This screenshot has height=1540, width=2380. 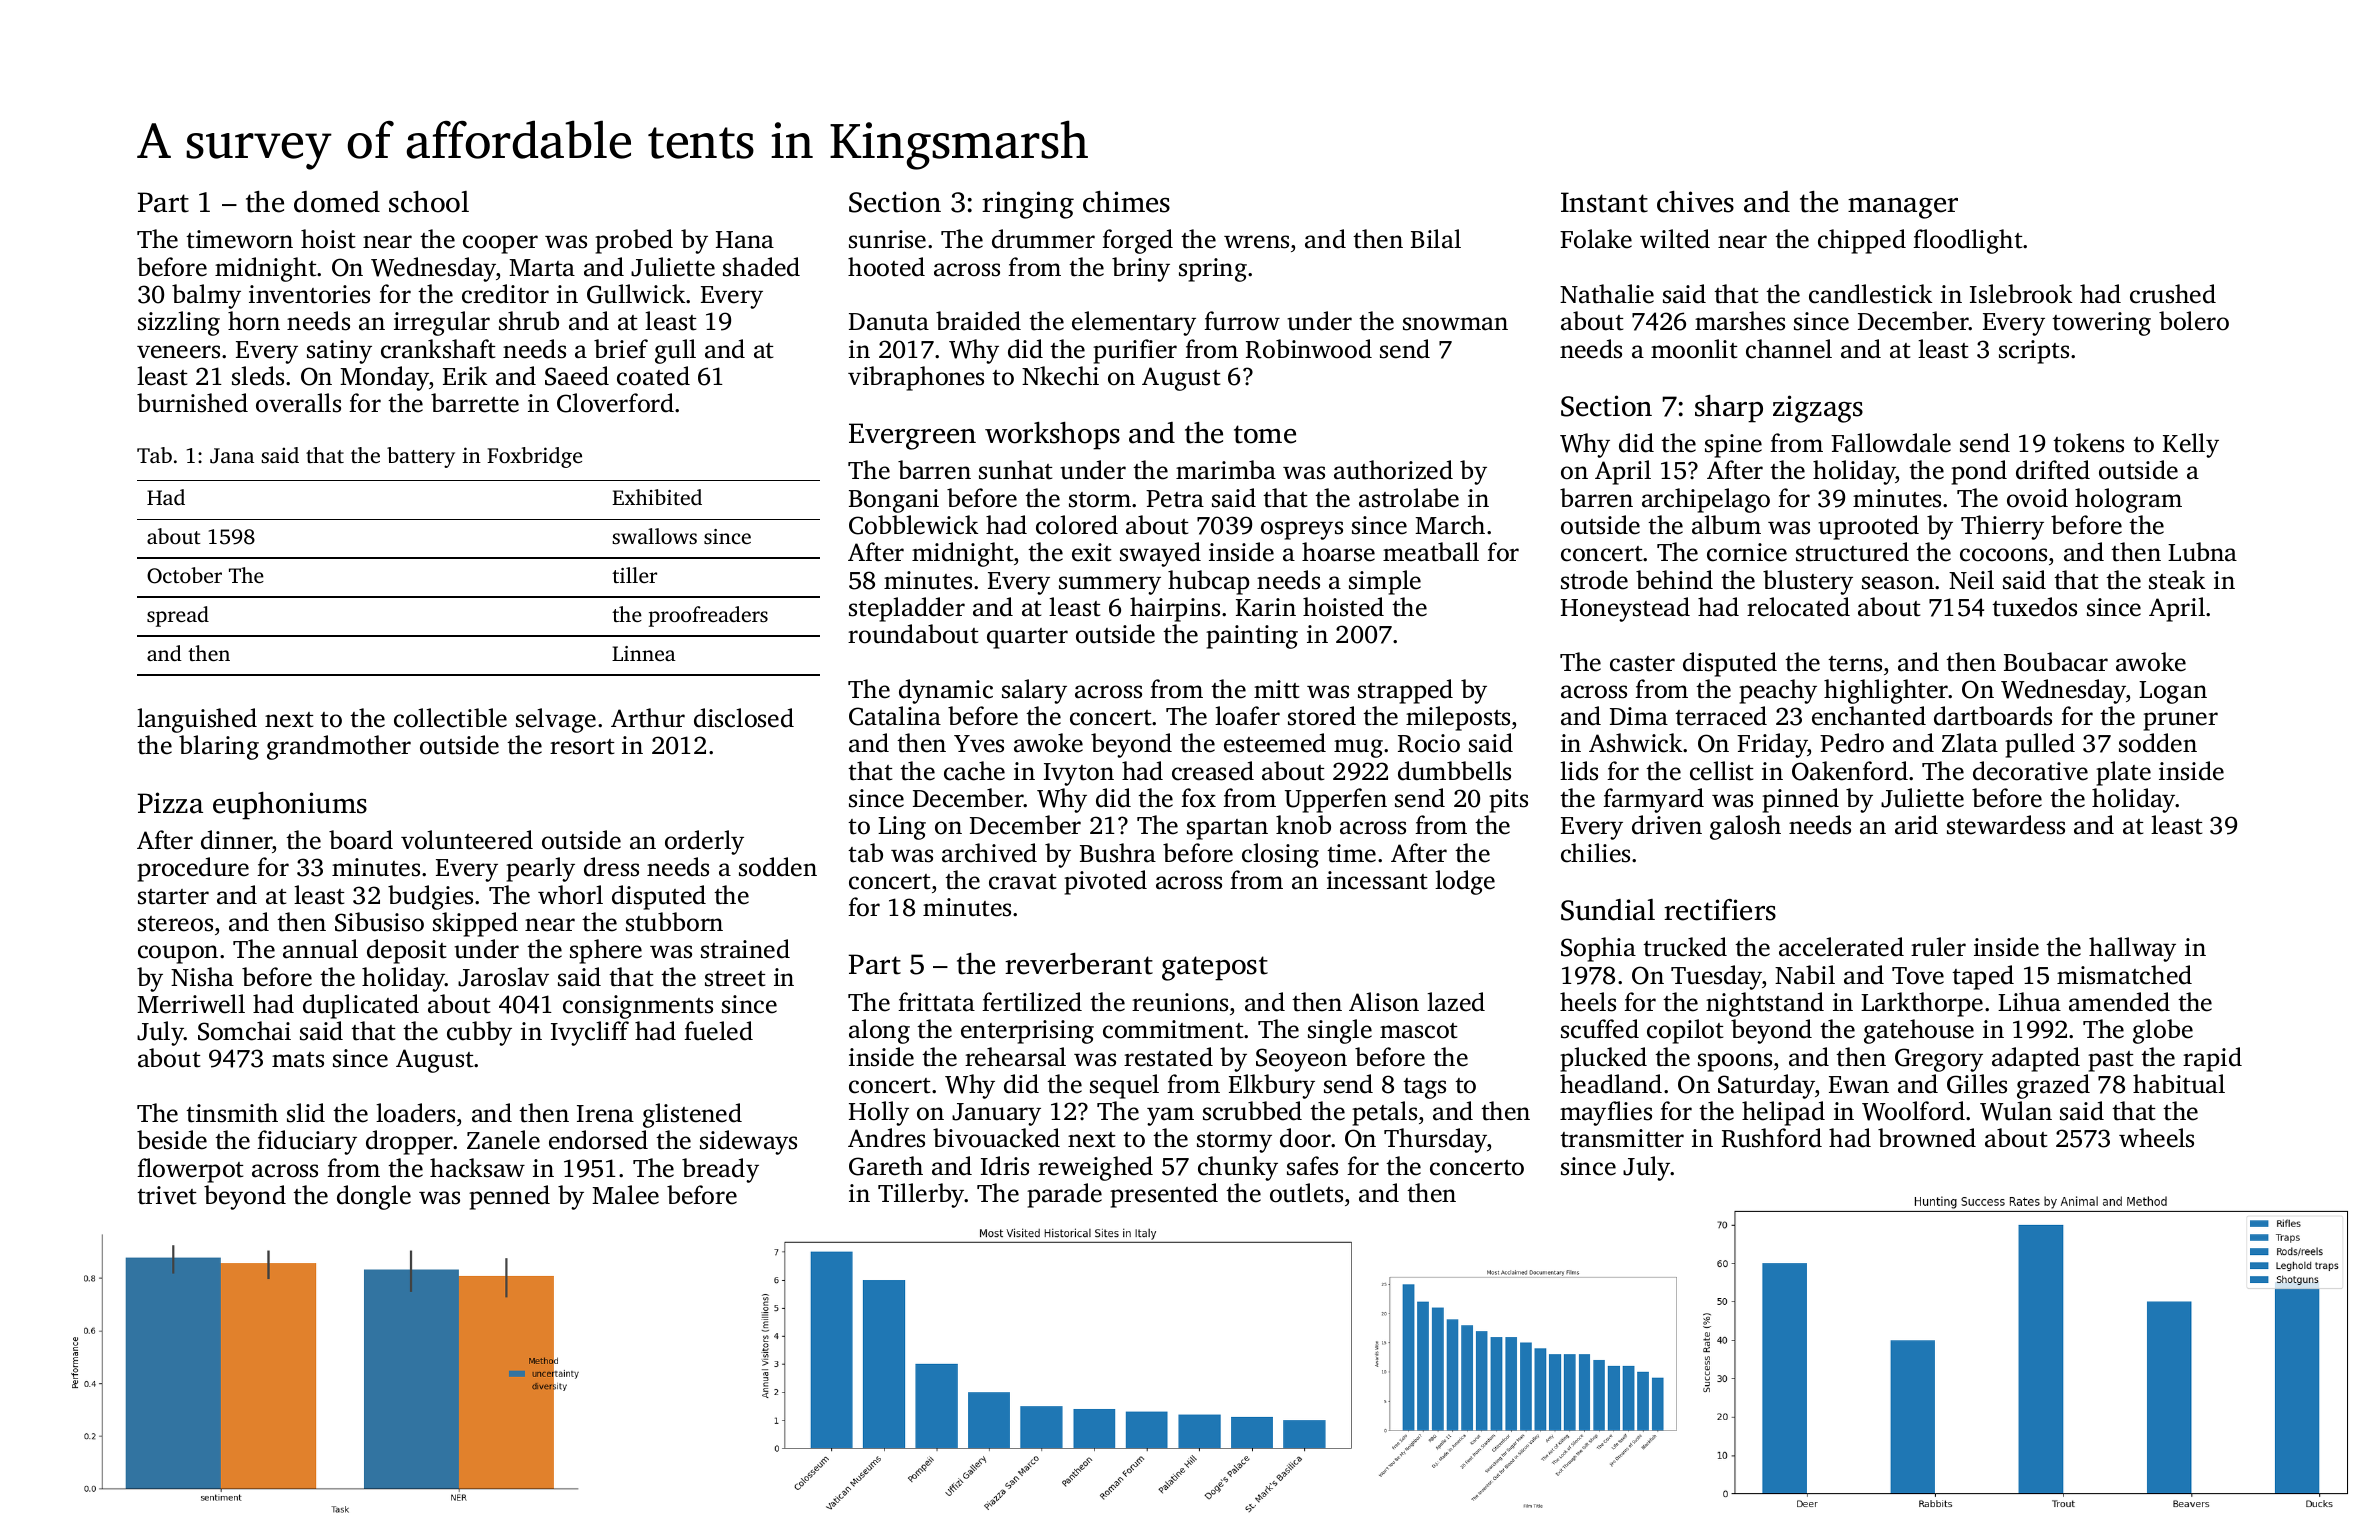 I want to click on crushed, so click(x=2173, y=294).
